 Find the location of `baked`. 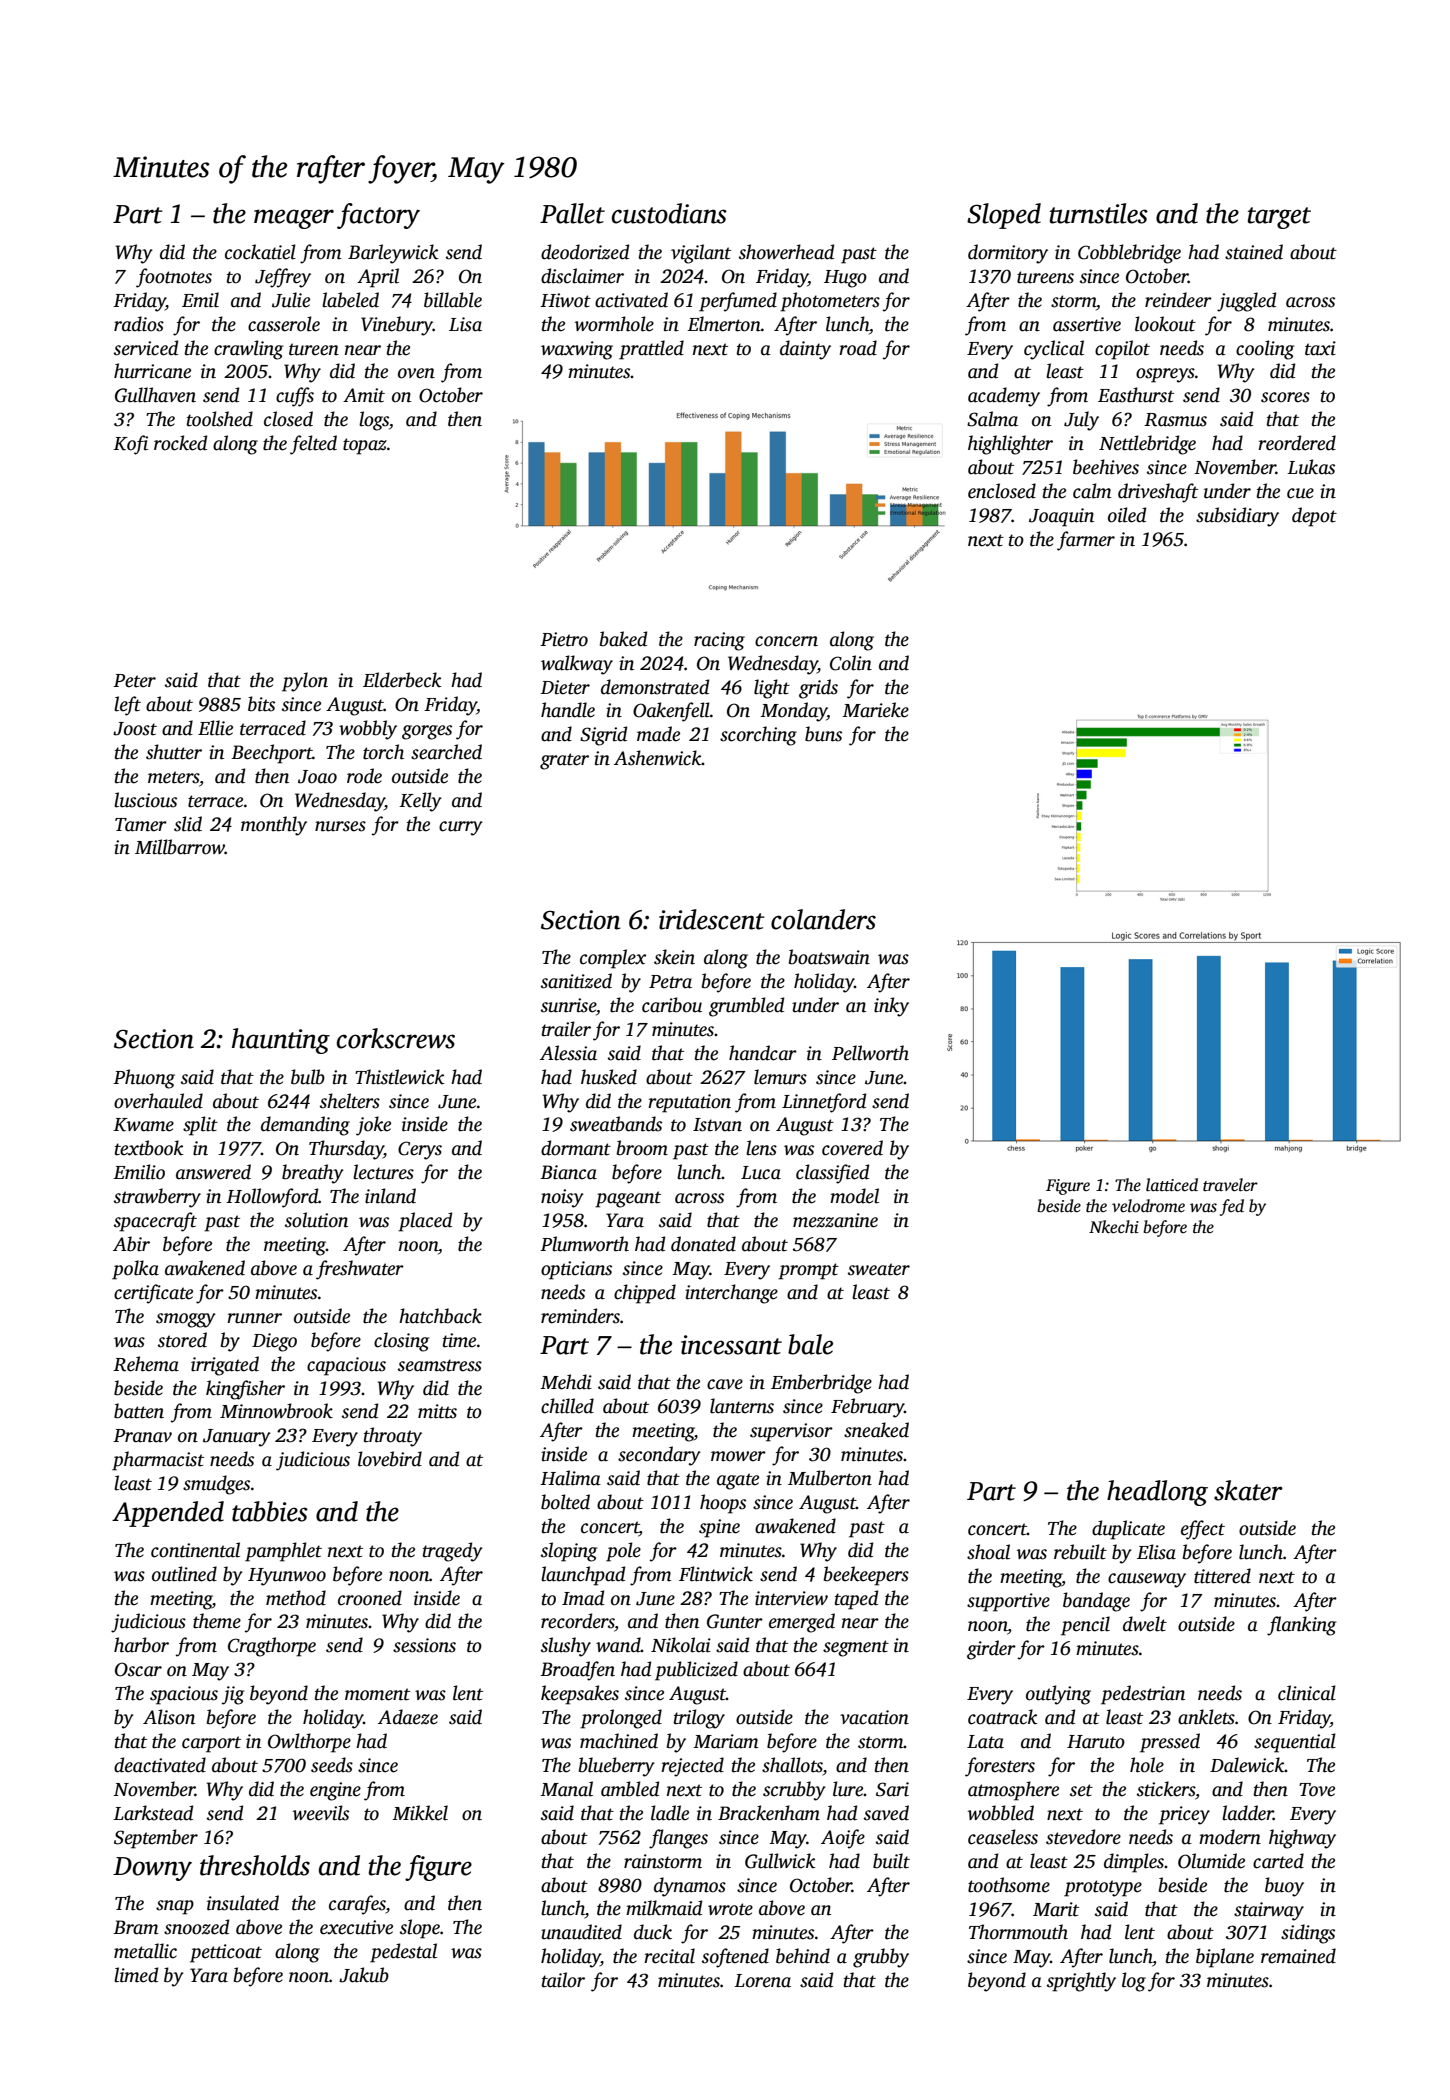

baked is located at coordinates (623, 639).
